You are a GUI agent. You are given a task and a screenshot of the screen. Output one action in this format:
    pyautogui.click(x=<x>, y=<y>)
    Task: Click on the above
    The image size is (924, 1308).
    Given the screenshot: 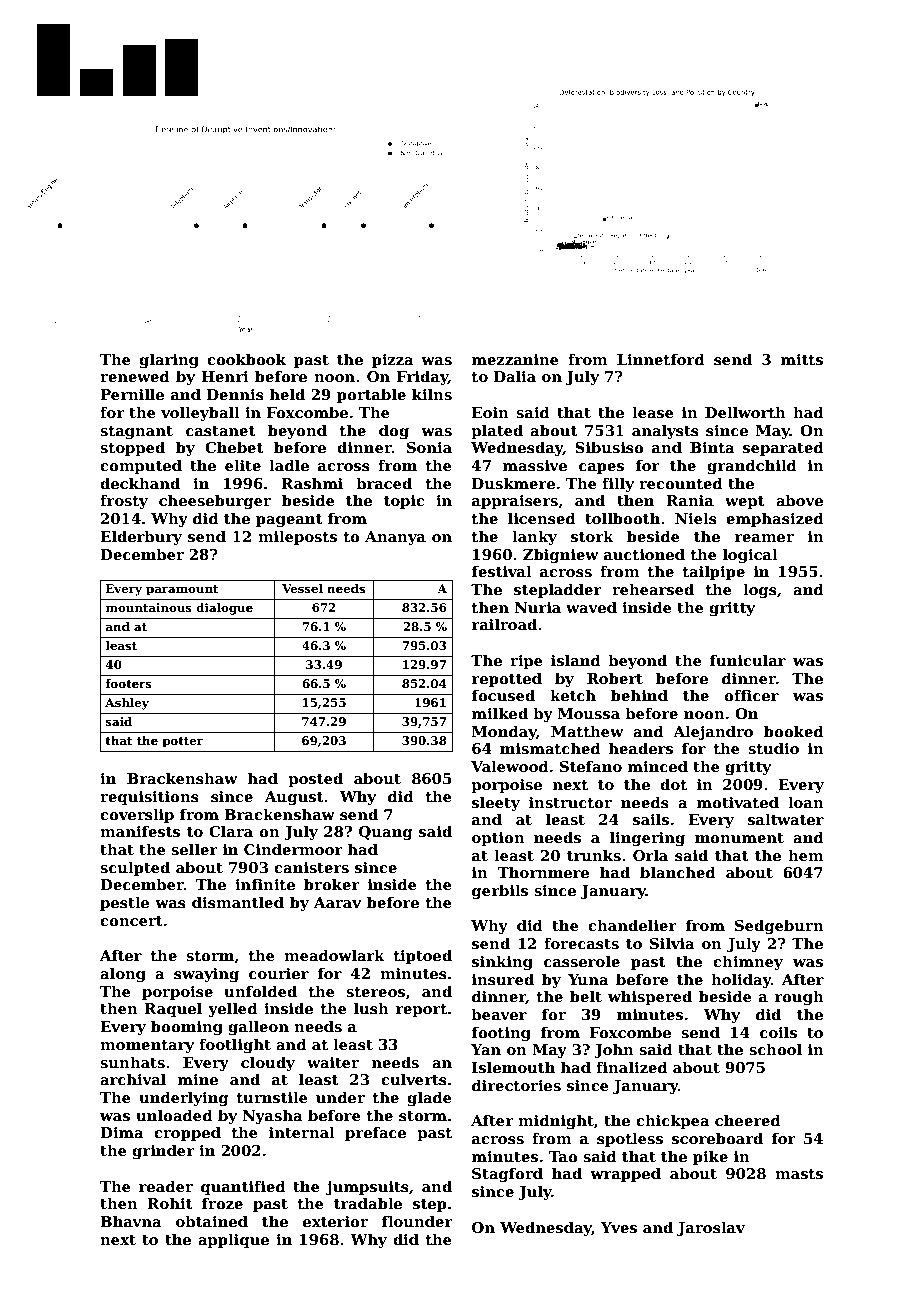 What is the action you would take?
    pyautogui.click(x=799, y=500)
